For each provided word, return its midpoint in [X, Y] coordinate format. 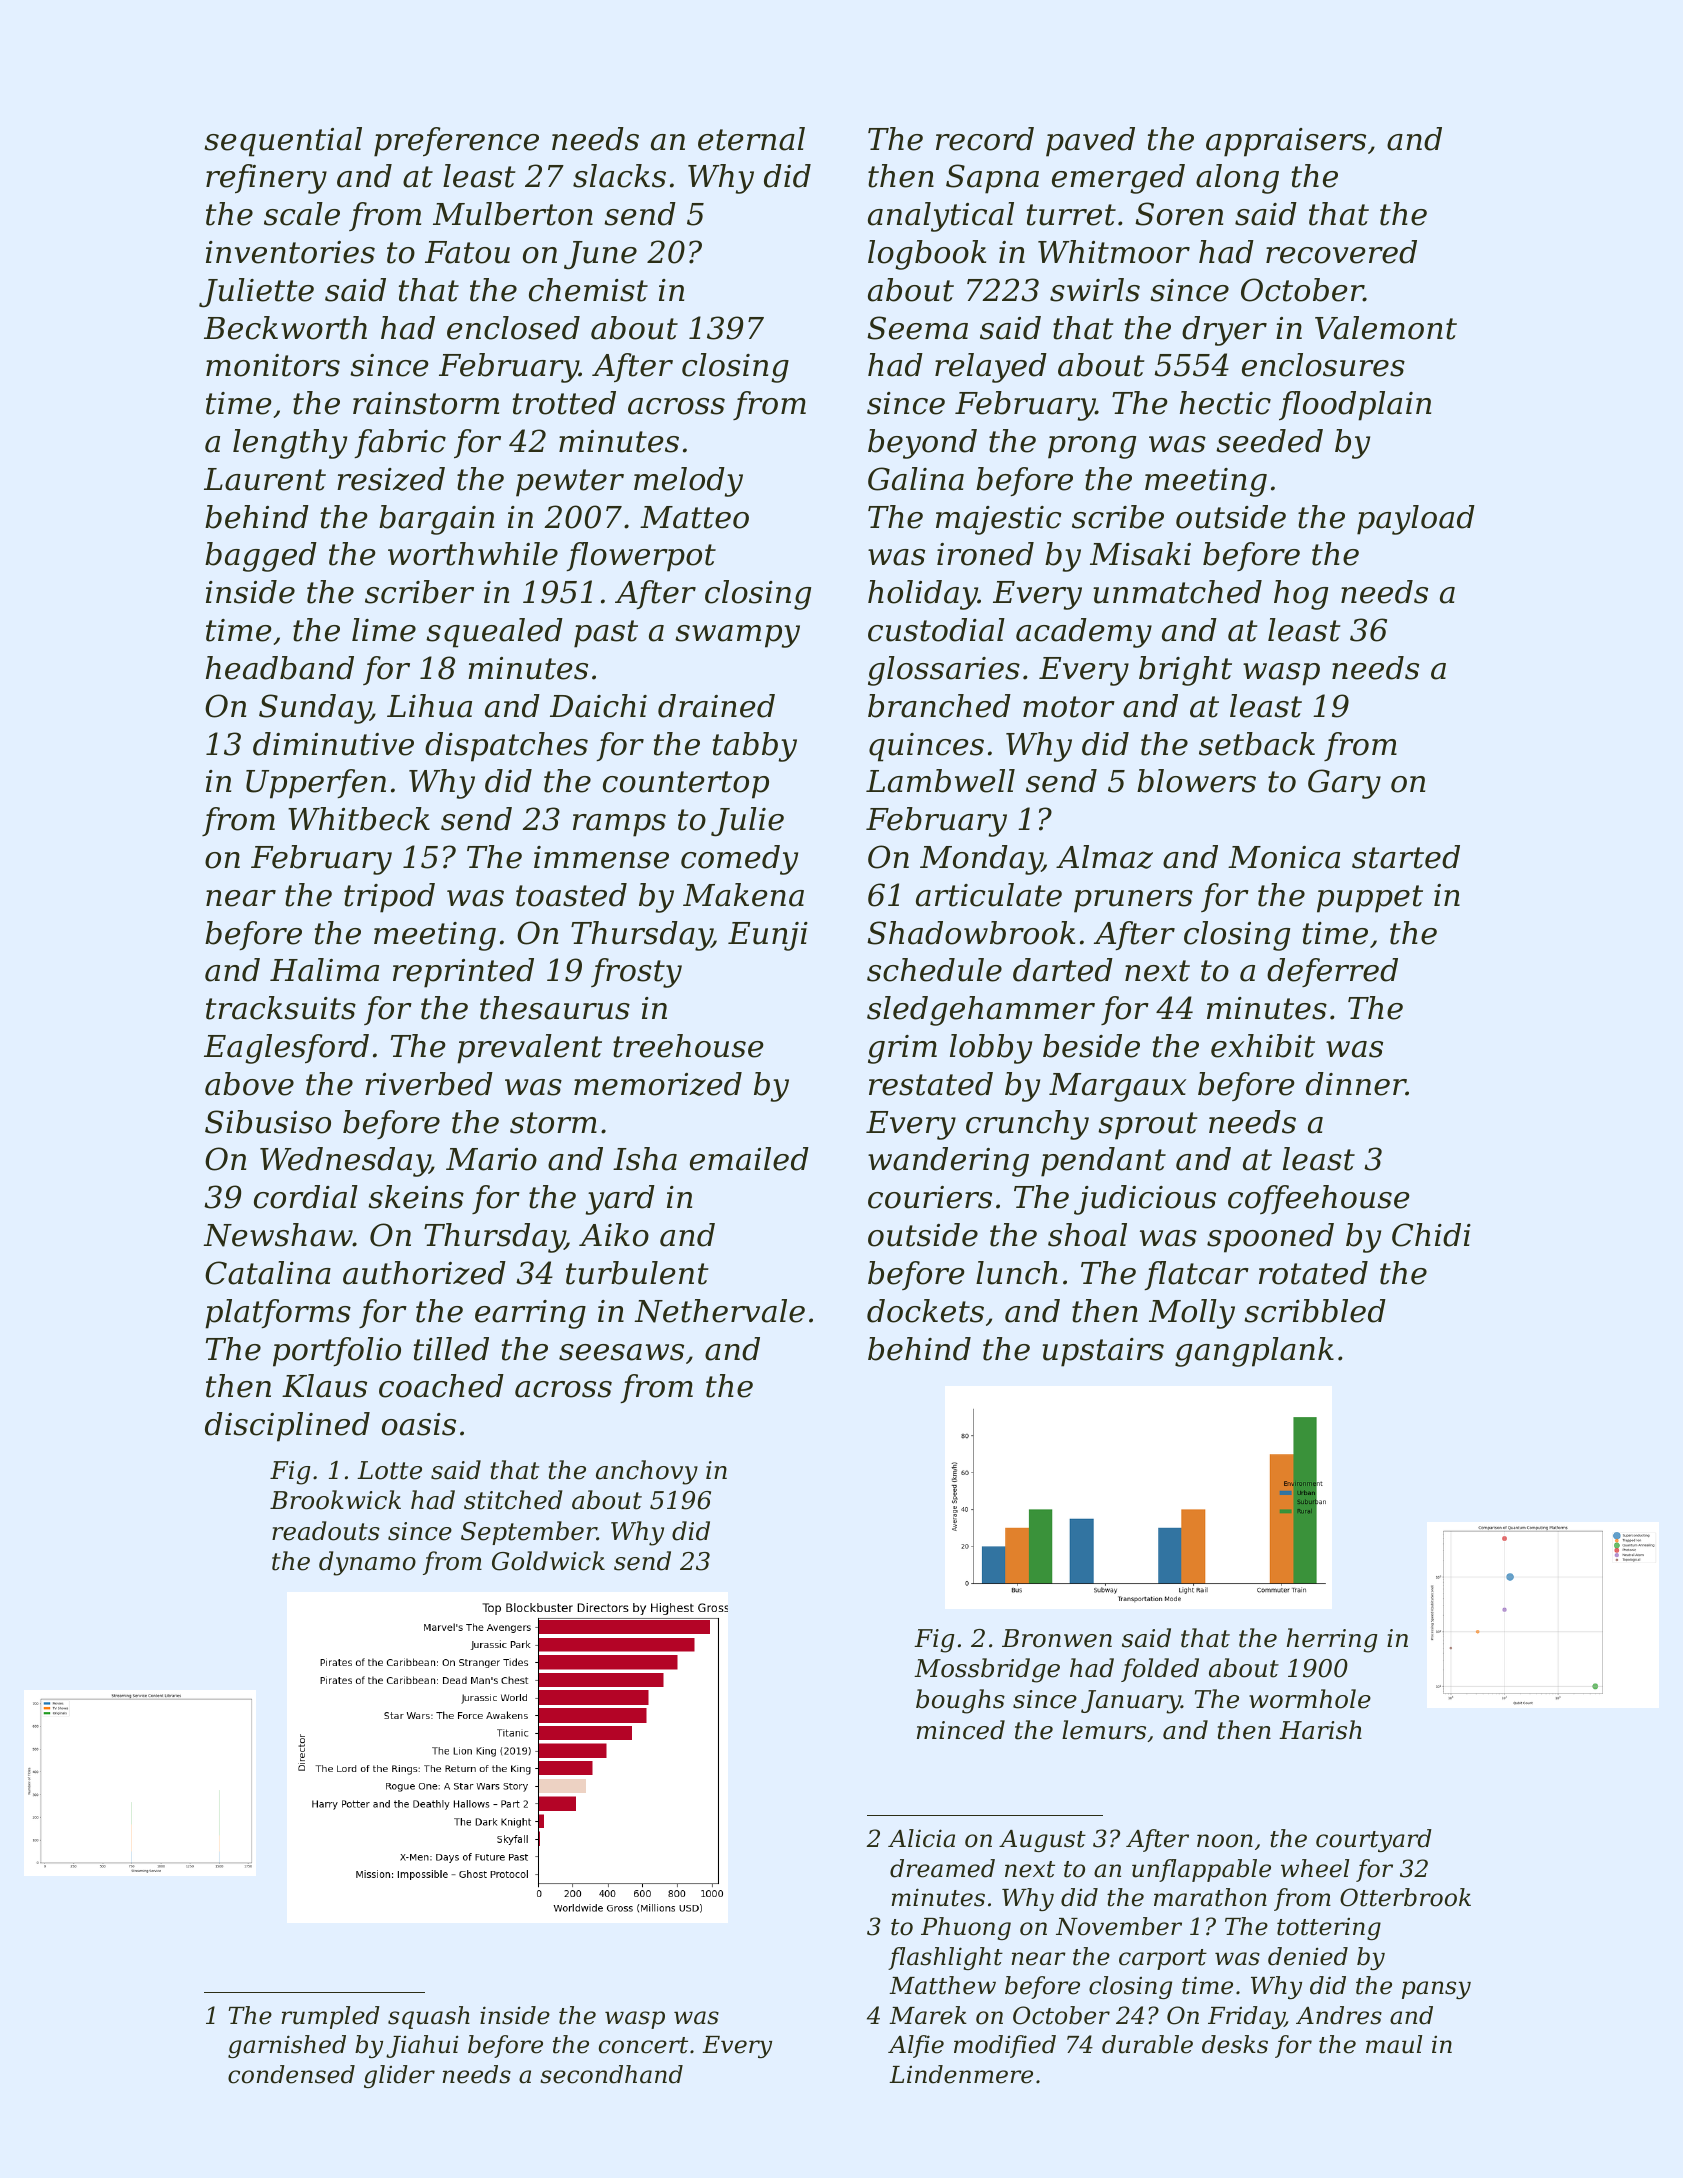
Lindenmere [961, 2074]
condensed [291, 2074]
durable [1147, 2044]
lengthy [290, 444]
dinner [1356, 1084]
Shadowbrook [971, 933]
